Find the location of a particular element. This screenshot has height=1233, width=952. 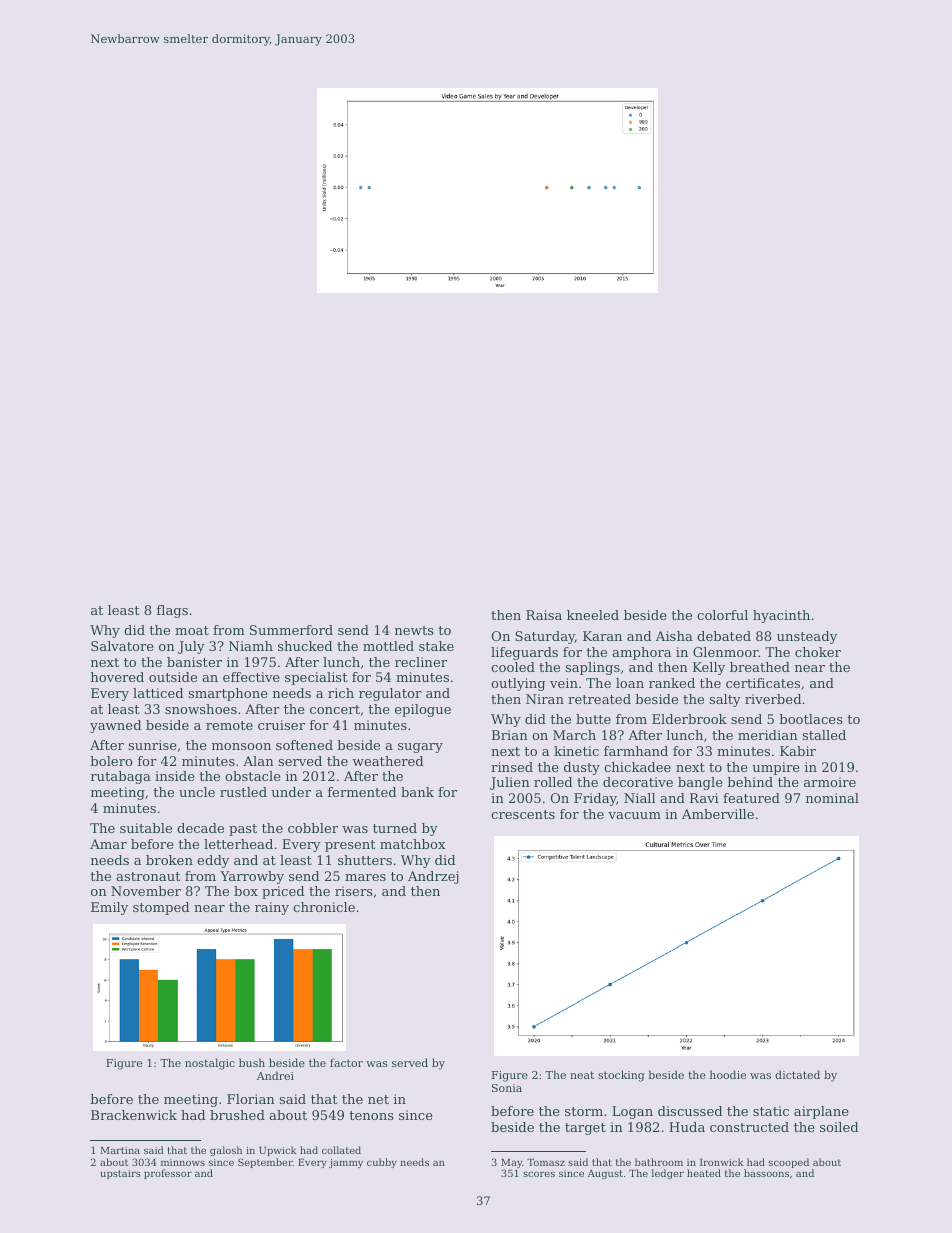

Andrei is located at coordinates (275, 1075).
